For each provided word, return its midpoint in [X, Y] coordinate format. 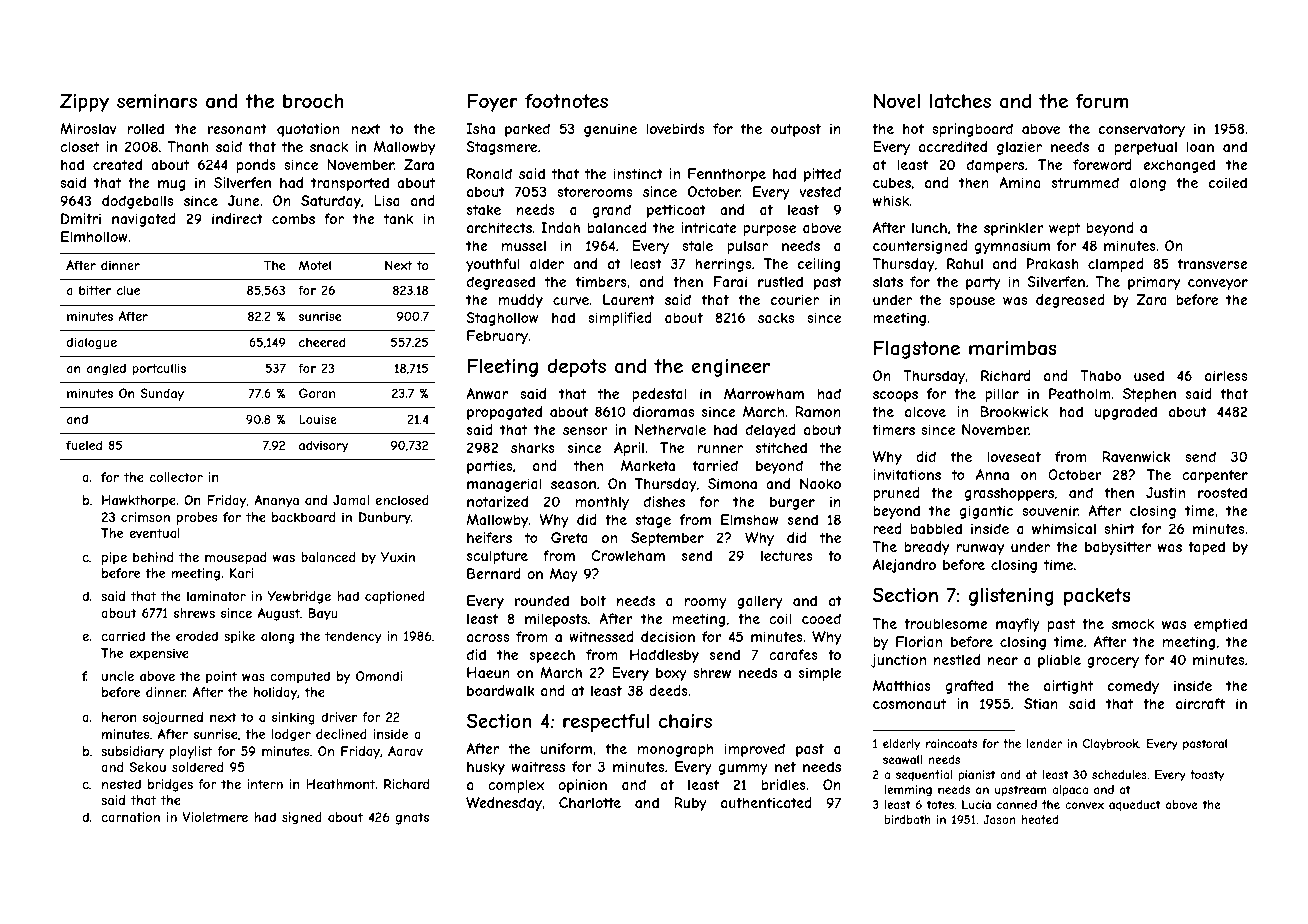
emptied [1220, 625]
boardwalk [501, 690]
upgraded [1126, 413]
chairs [685, 721]
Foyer [493, 103]
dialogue [92, 343]
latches [960, 101]
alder [547, 263]
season [573, 485]
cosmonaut [909, 704]
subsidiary [132, 752]
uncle [118, 676]
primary [1154, 283]
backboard [303, 517]
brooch [313, 101]
